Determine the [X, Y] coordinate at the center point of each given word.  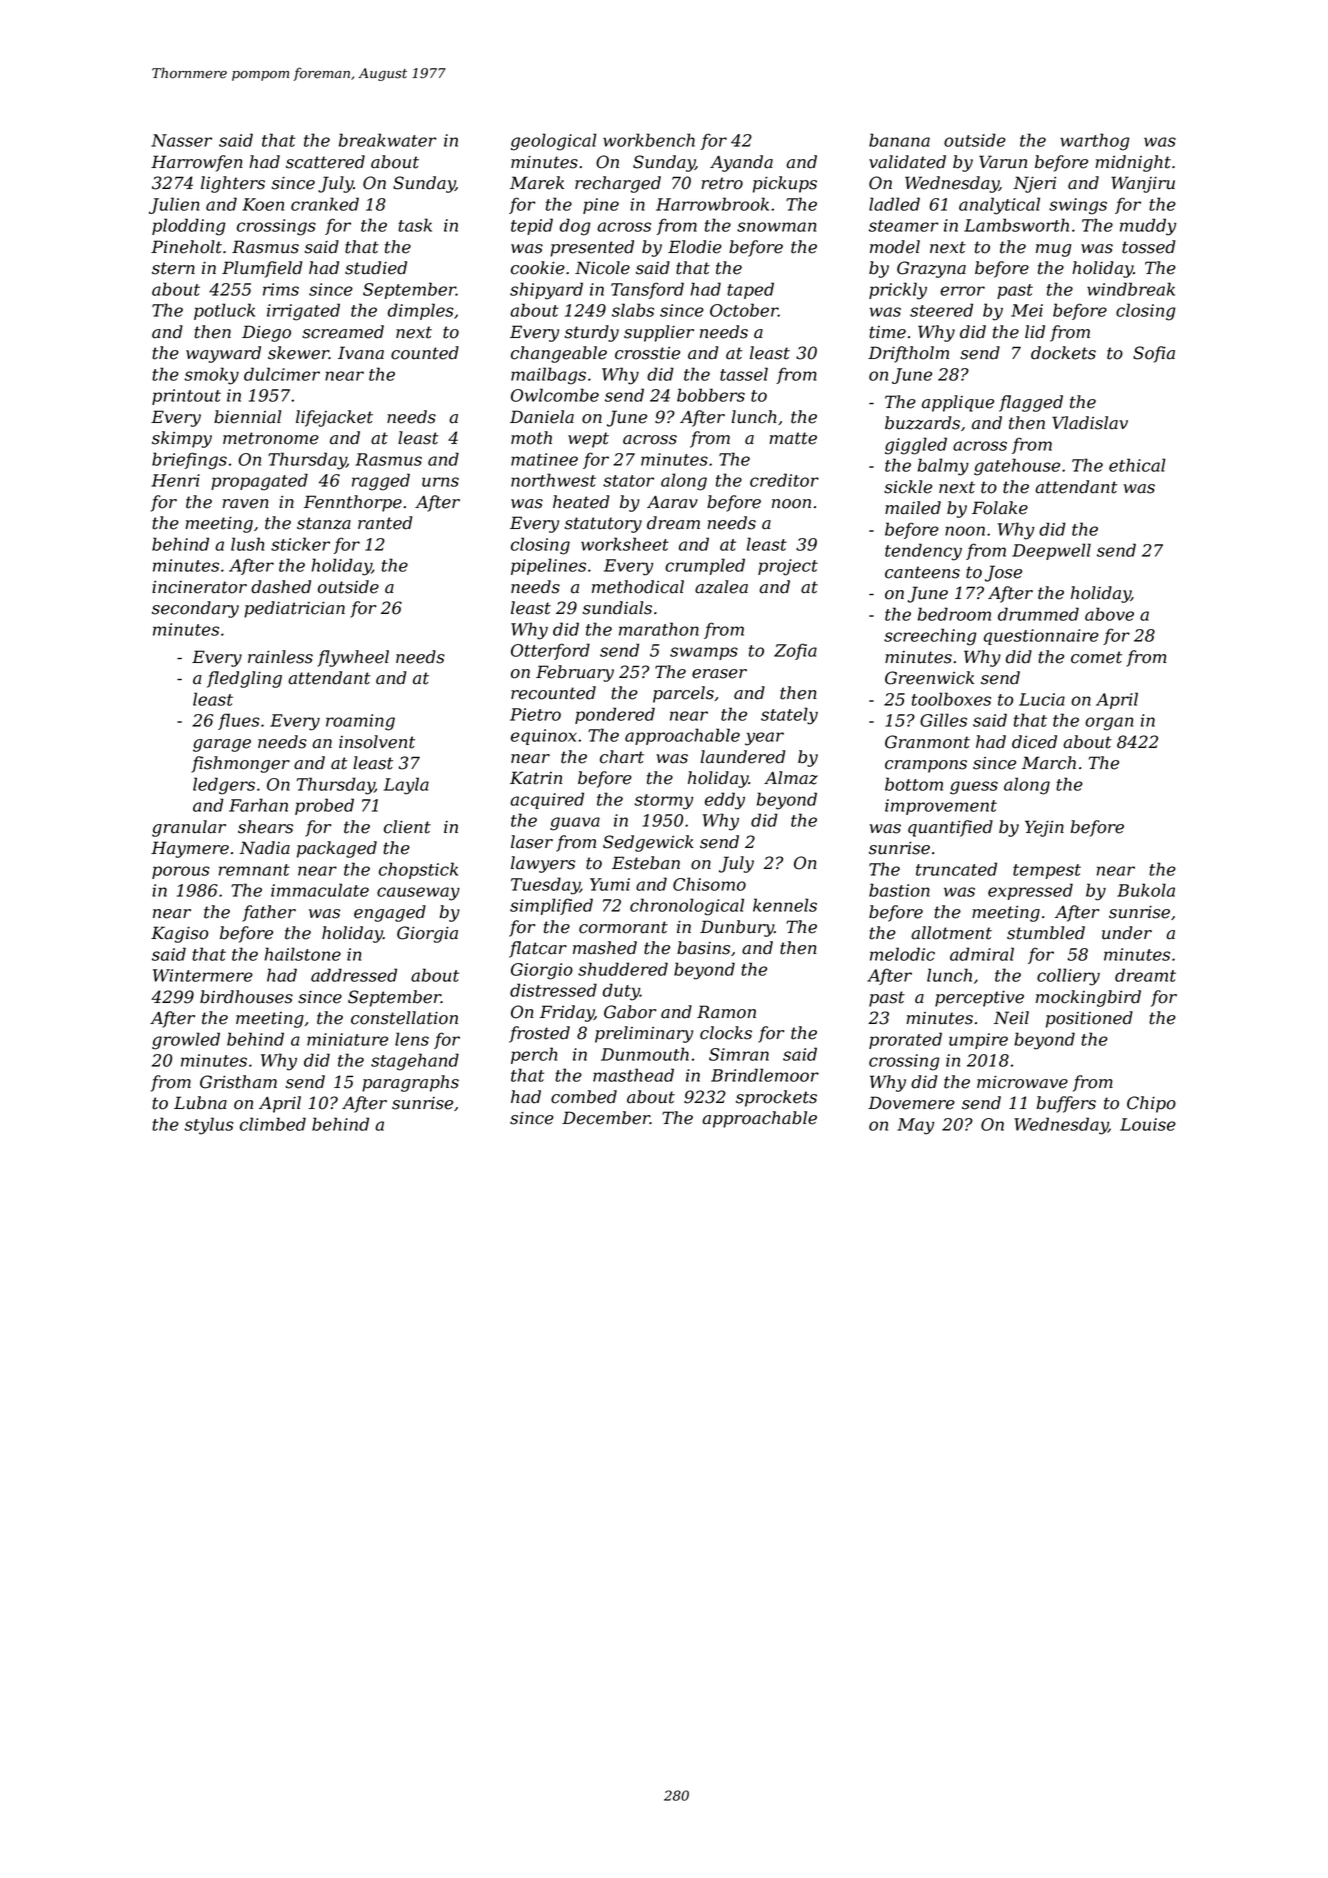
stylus [209, 1126]
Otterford [550, 651]
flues [239, 721]
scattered [325, 162]
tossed [1148, 247]
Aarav [672, 502]
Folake [1000, 508]
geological [553, 142]
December [606, 1118]
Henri [175, 480]
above [1109, 614]
